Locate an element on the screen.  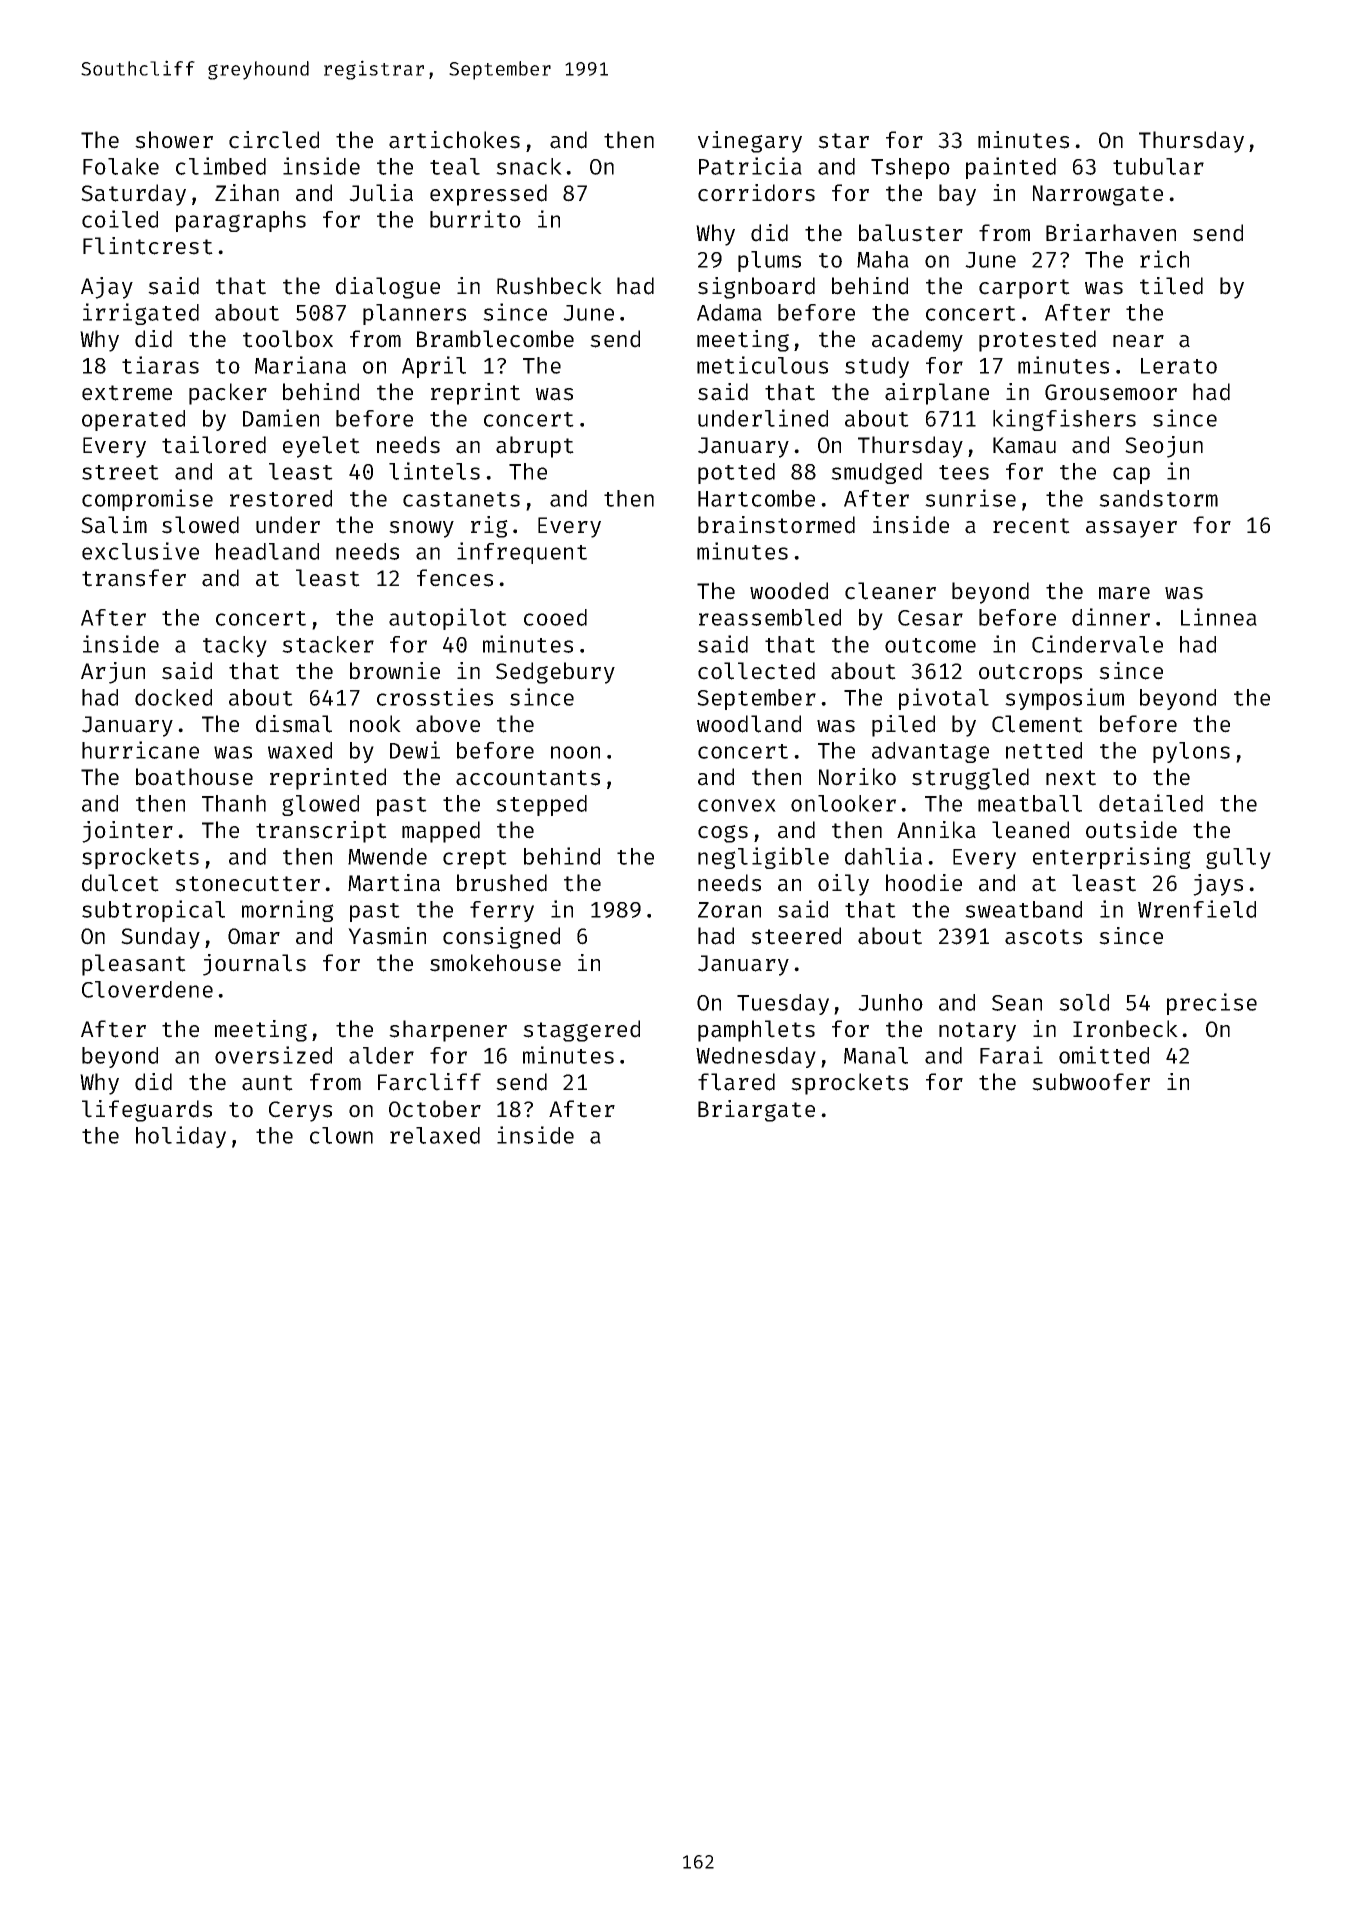
next is located at coordinates (1071, 778).
